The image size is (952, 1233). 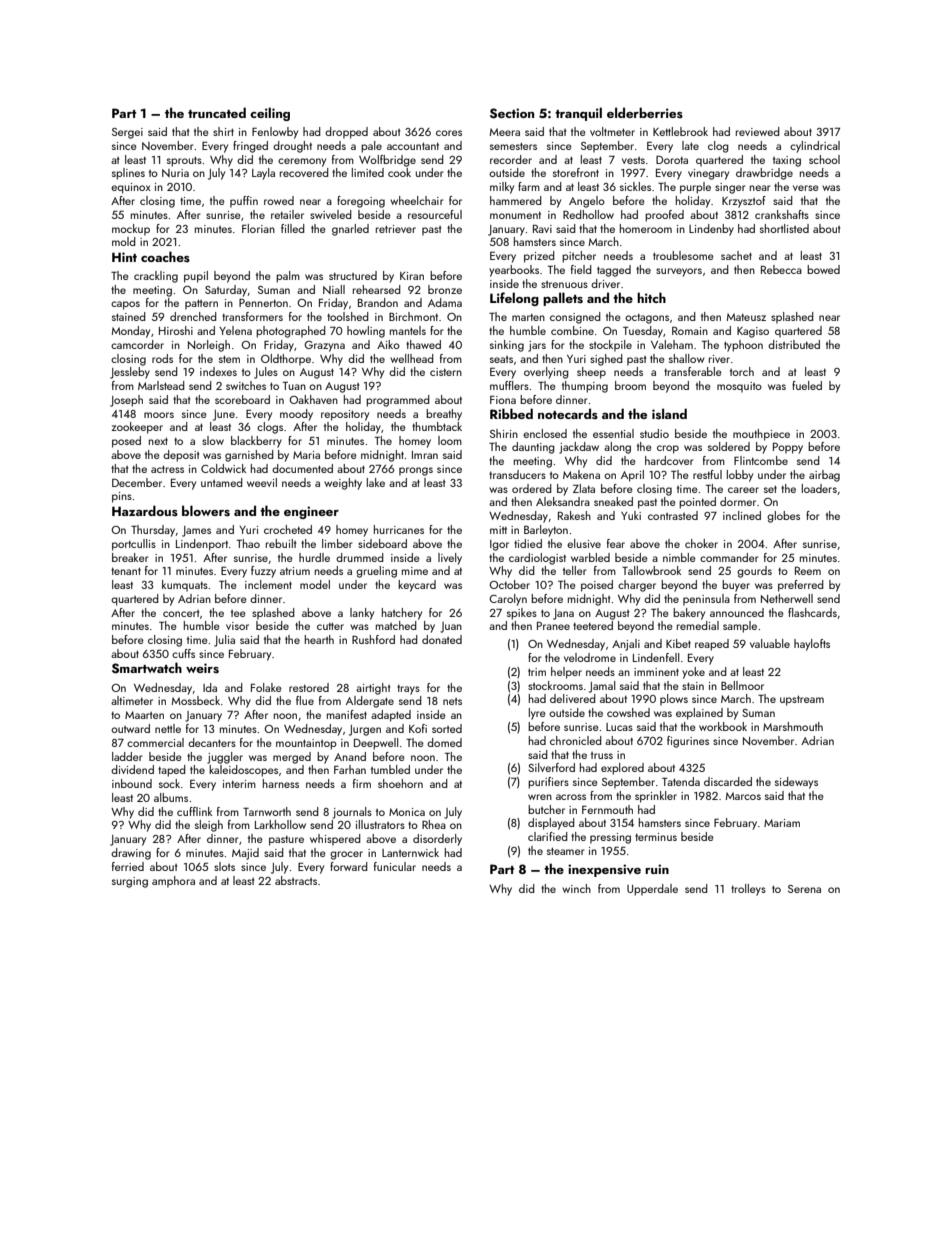 What do you see at coordinates (571, 797) in the document?
I see `across` at bounding box center [571, 797].
